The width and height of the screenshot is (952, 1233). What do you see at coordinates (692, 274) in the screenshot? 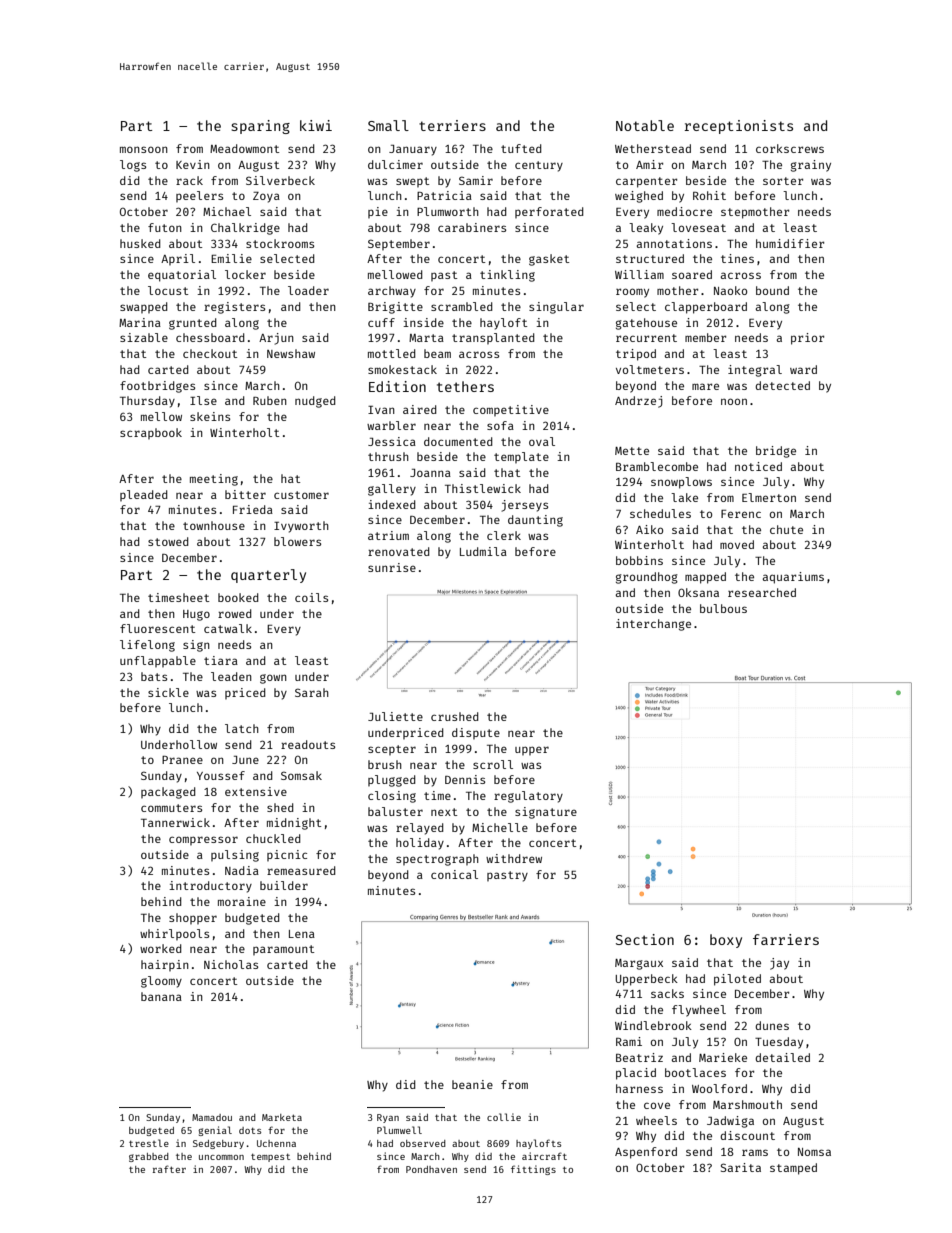
I see `soared` at bounding box center [692, 274].
